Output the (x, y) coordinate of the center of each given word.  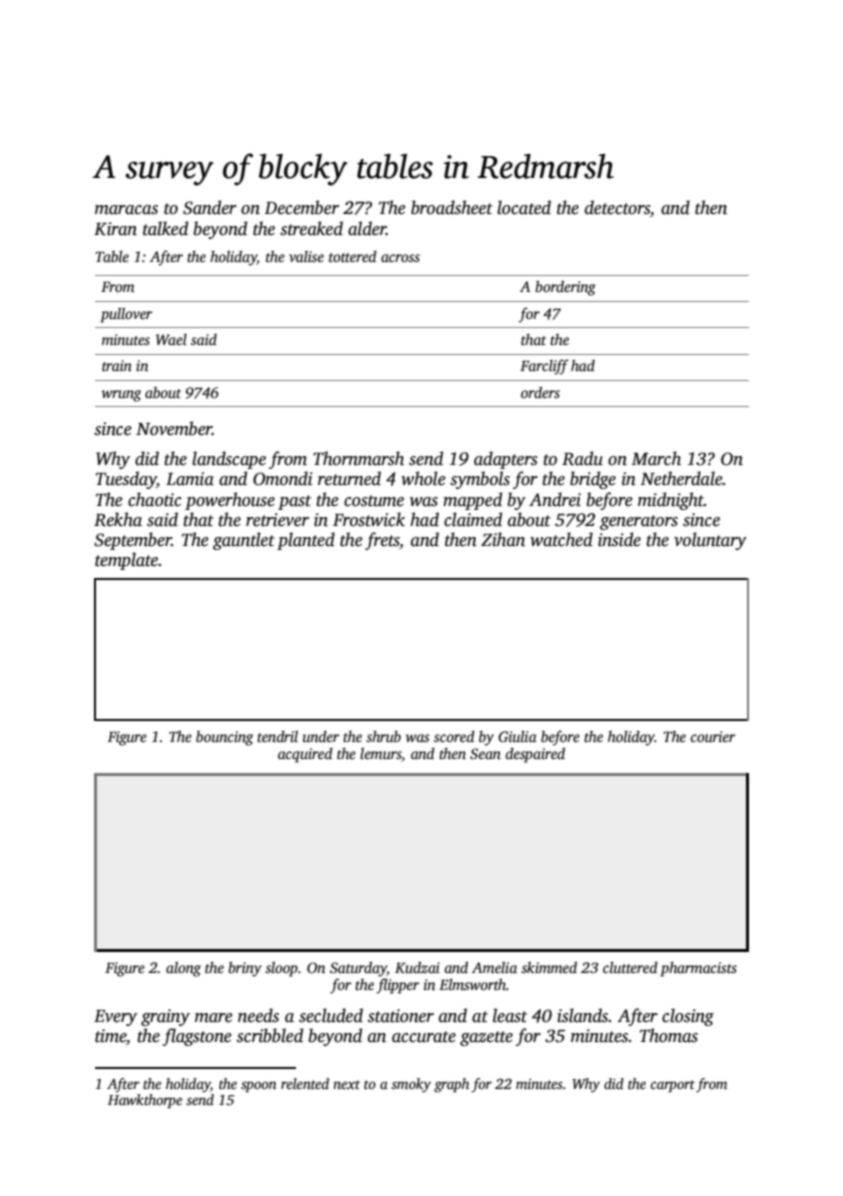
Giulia (517, 736)
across (400, 258)
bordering (565, 288)
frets (382, 541)
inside (619, 539)
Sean (485, 753)
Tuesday (126, 480)
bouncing (224, 738)
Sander (210, 207)
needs (258, 1015)
